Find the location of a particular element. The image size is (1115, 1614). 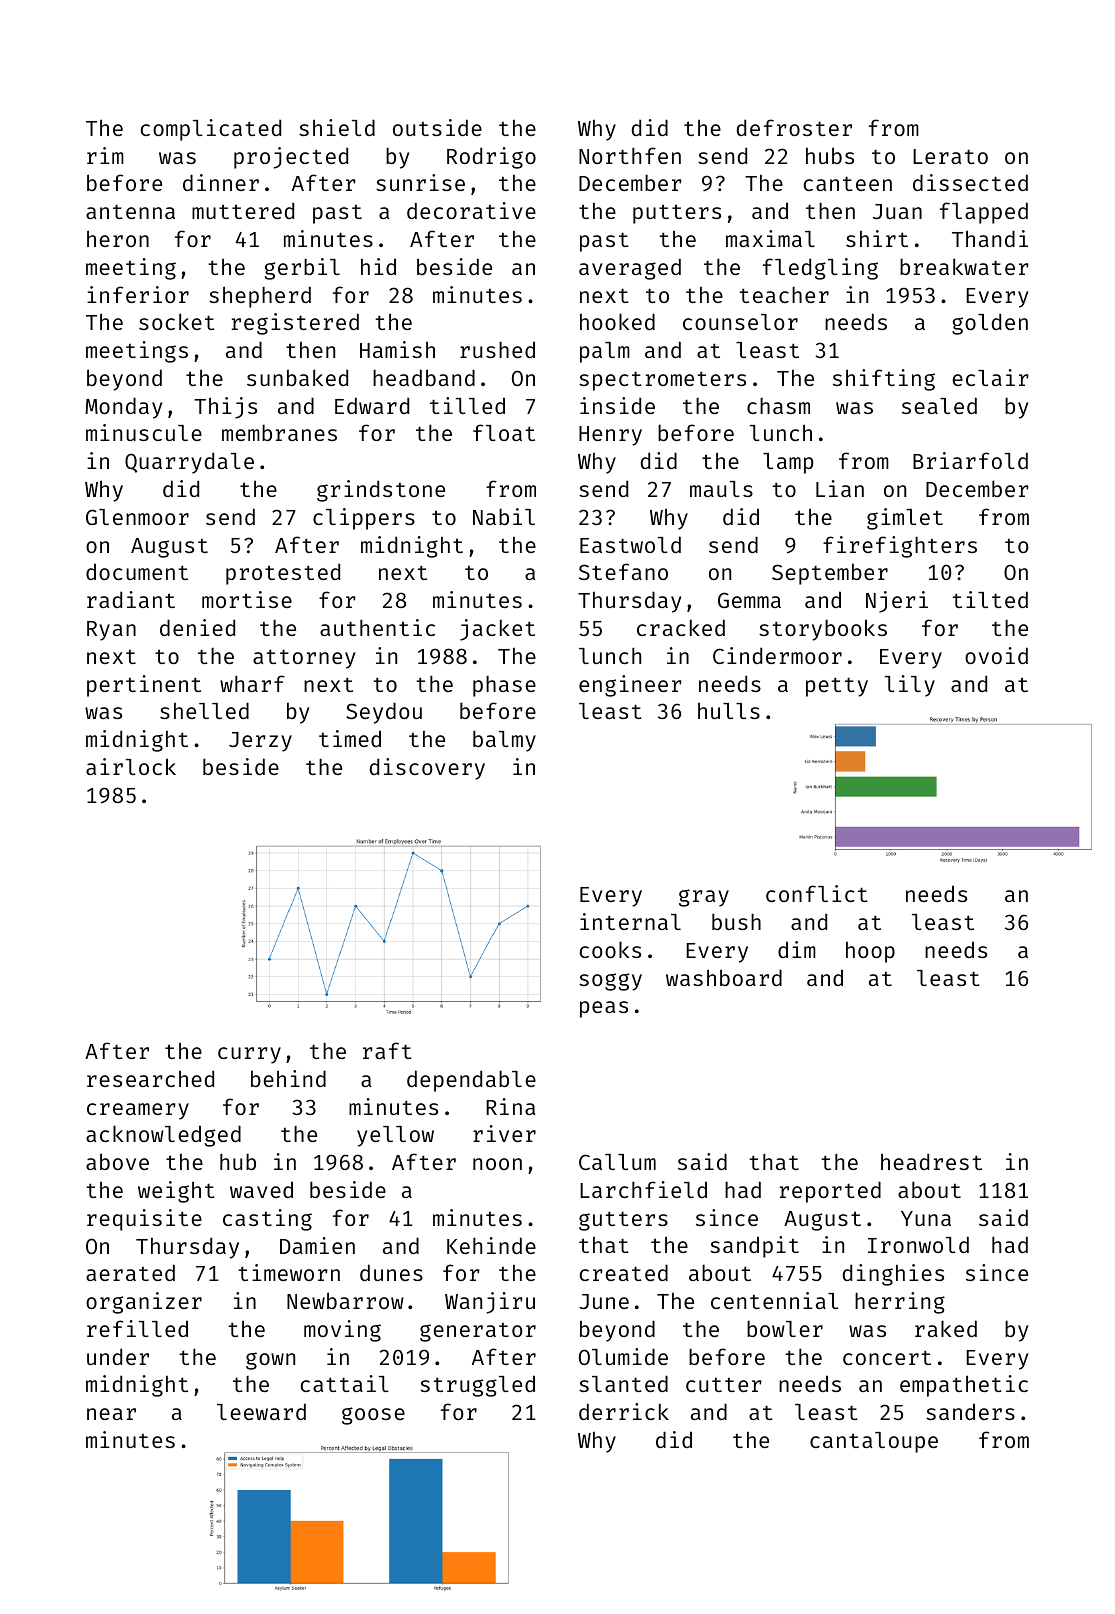

hoop is located at coordinates (870, 952).
